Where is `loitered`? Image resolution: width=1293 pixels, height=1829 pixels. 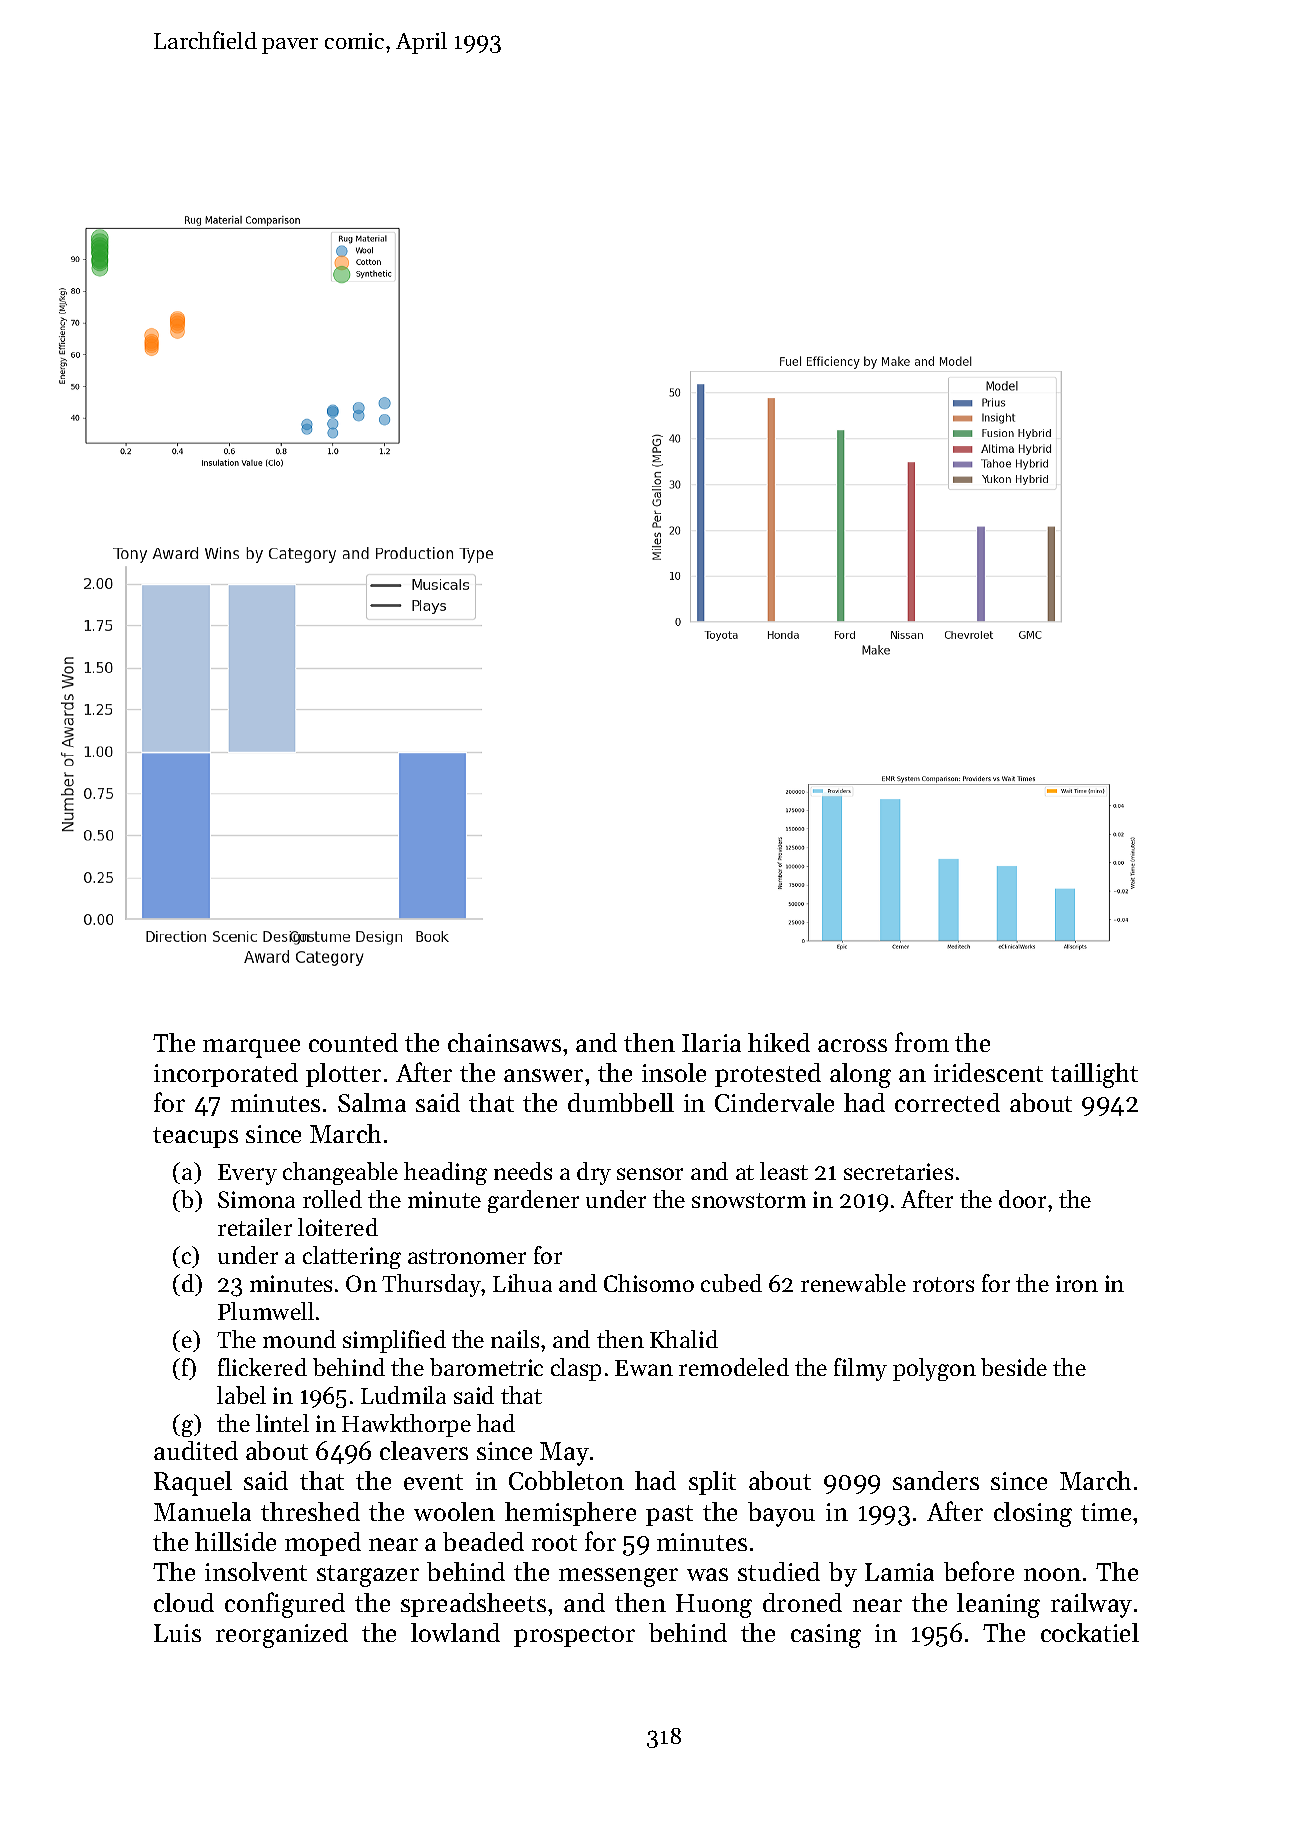
loitered is located at coordinates (338, 1227).
